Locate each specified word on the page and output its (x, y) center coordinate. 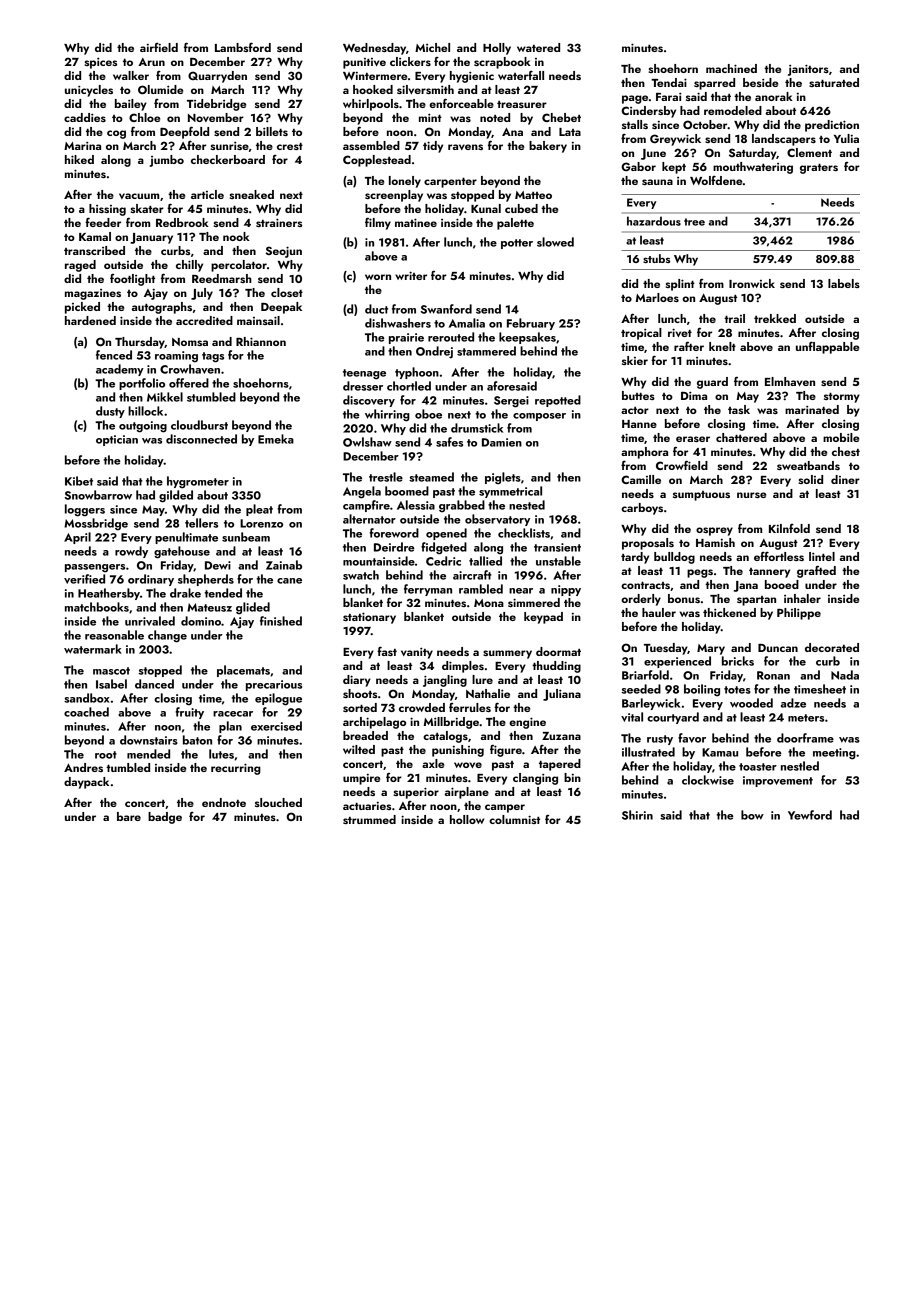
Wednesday (374, 49)
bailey (131, 105)
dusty (110, 412)
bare (129, 816)
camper (505, 808)
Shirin (637, 815)
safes (449, 442)
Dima (694, 395)
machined (731, 68)
